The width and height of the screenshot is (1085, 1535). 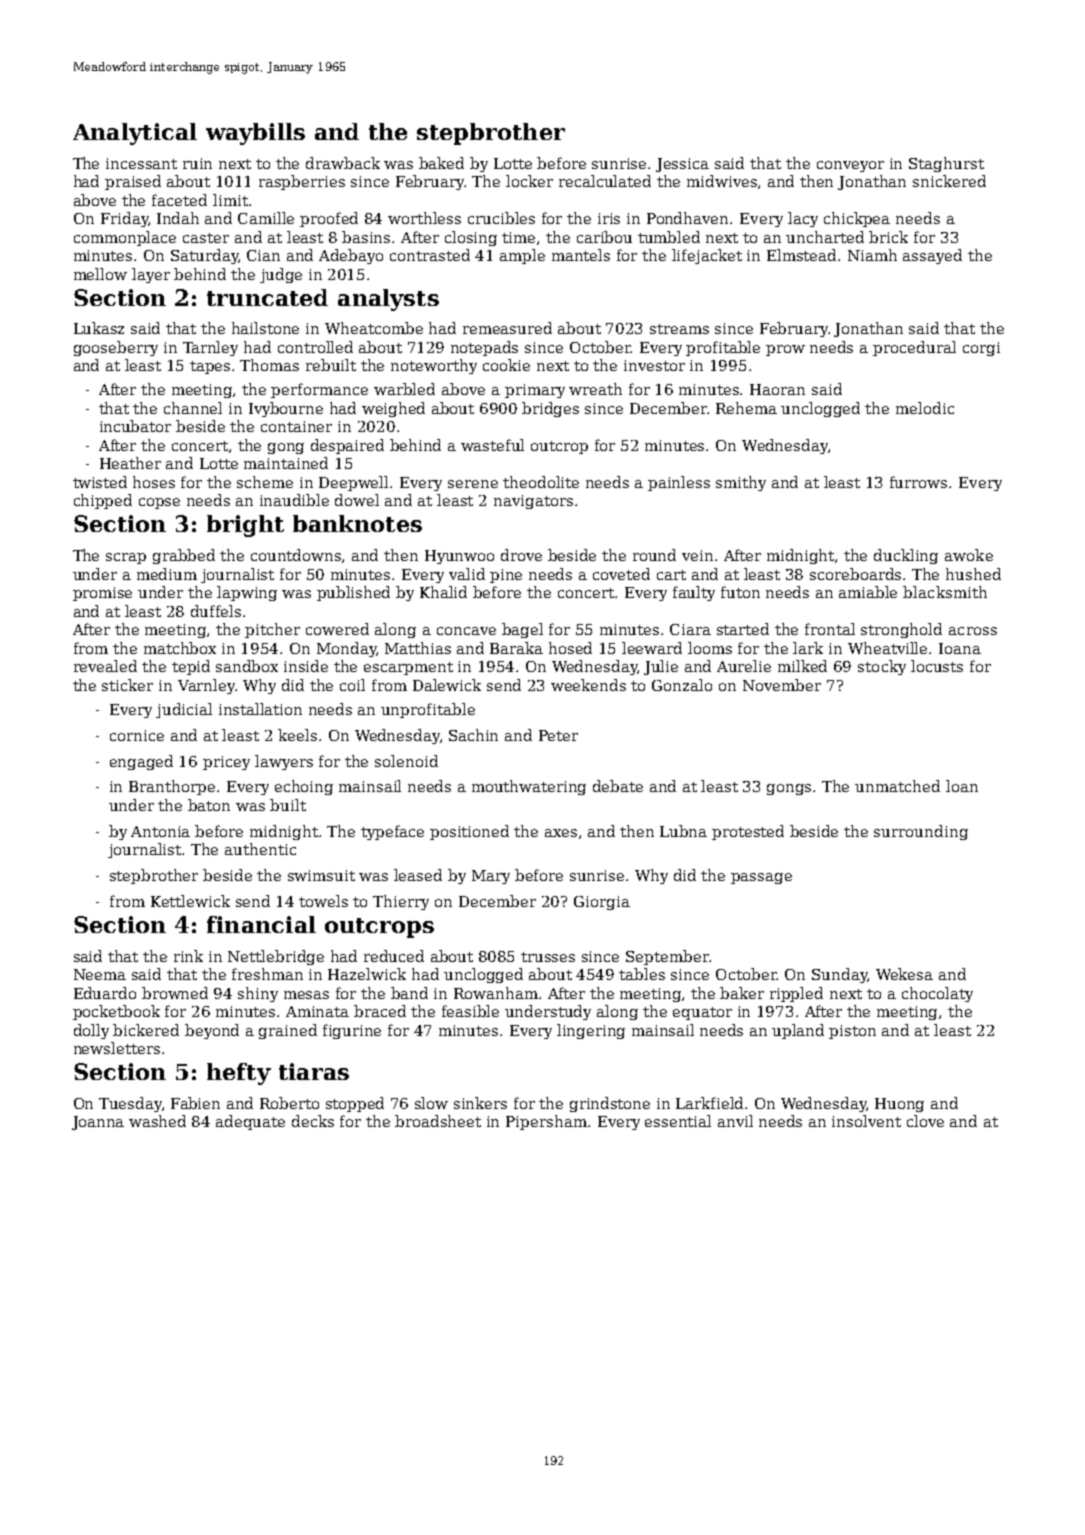 I want to click on praised, so click(x=133, y=182).
